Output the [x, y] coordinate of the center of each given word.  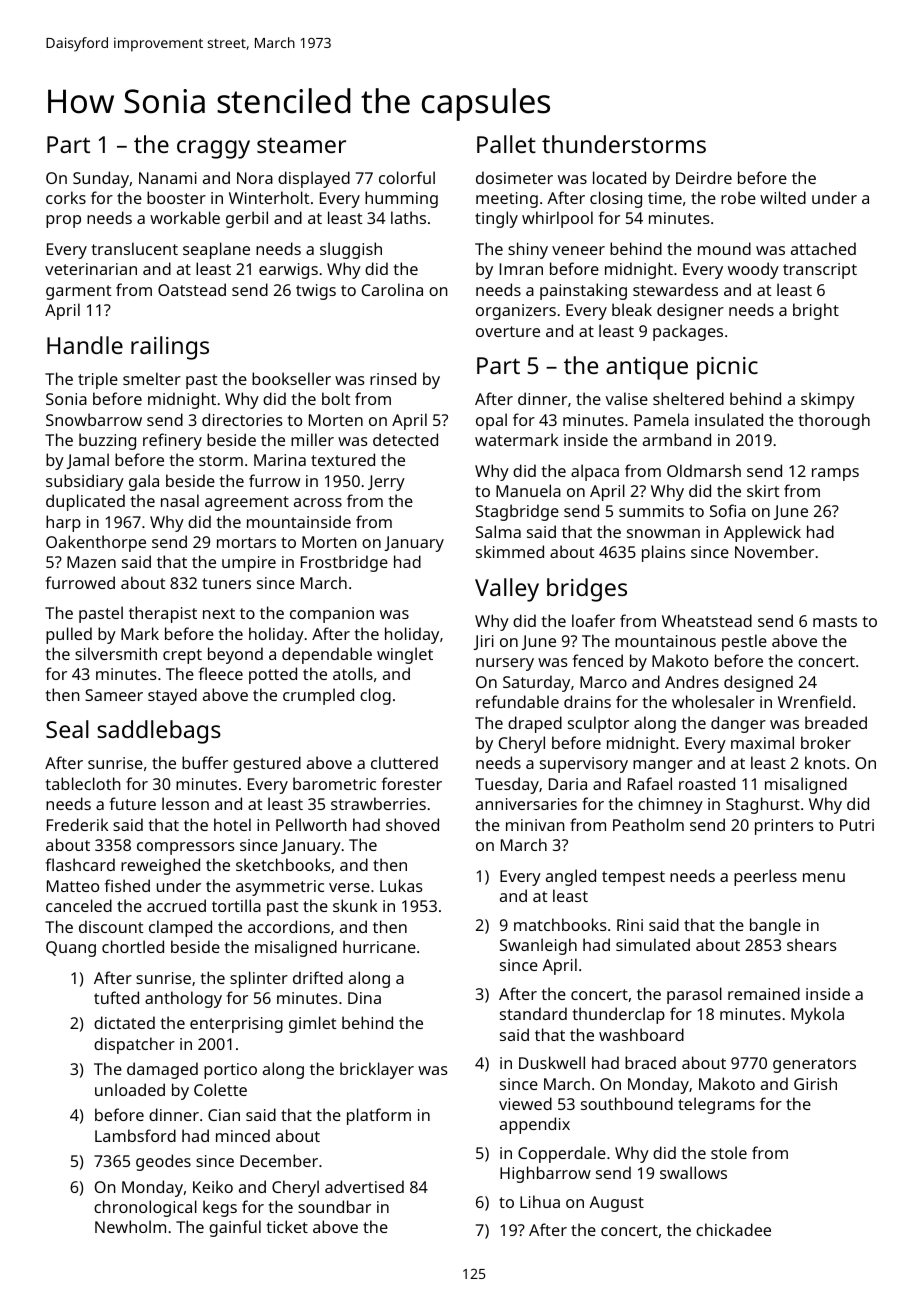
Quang [71, 949]
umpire [249, 564]
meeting [507, 200]
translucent [135, 248]
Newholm [130, 1226]
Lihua [540, 1201]
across [318, 502]
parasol [694, 995]
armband [677, 439]
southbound [627, 1103]
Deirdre [704, 177]
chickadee [733, 1229]
